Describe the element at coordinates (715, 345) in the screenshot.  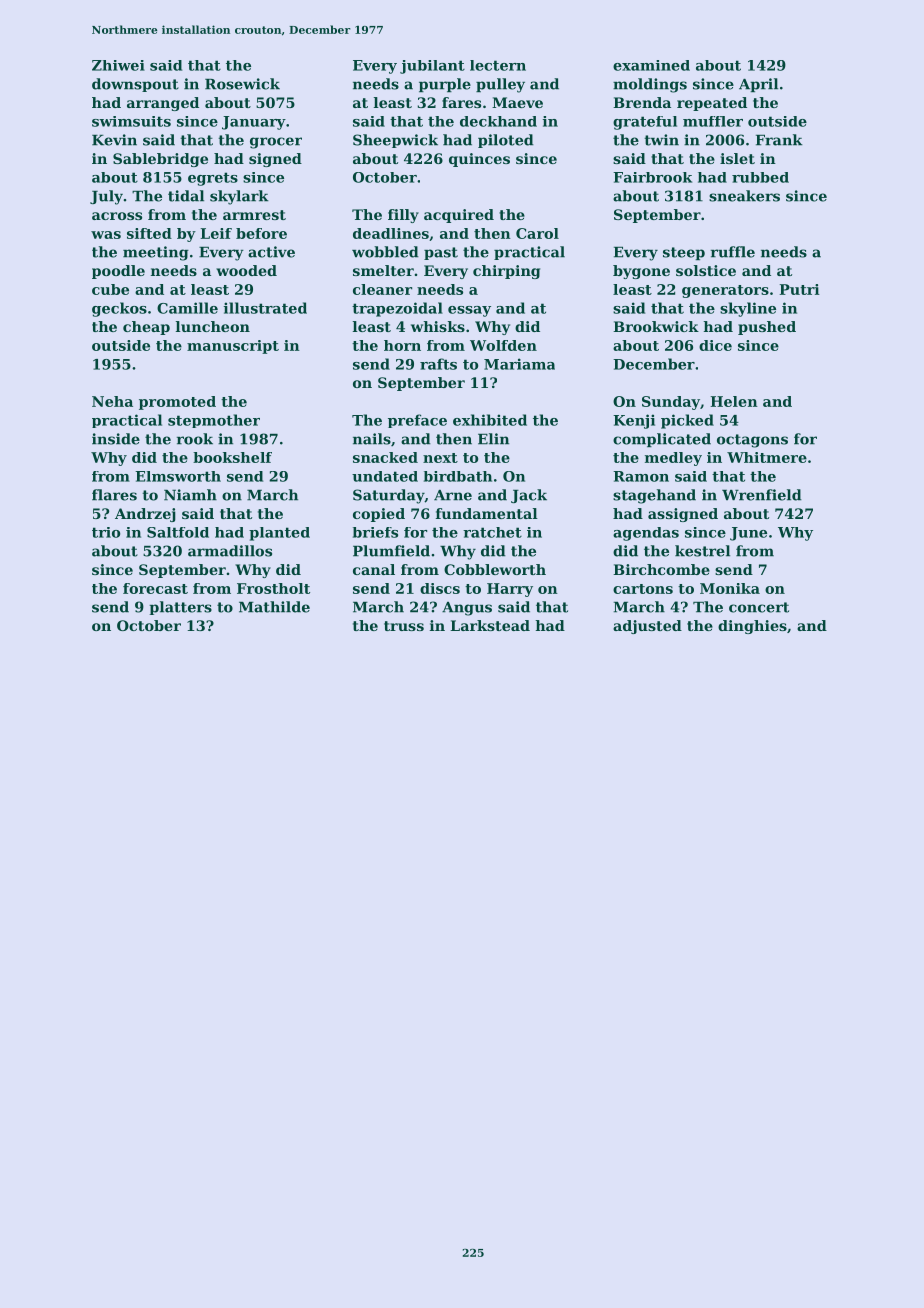
I see `dice` at that location.
